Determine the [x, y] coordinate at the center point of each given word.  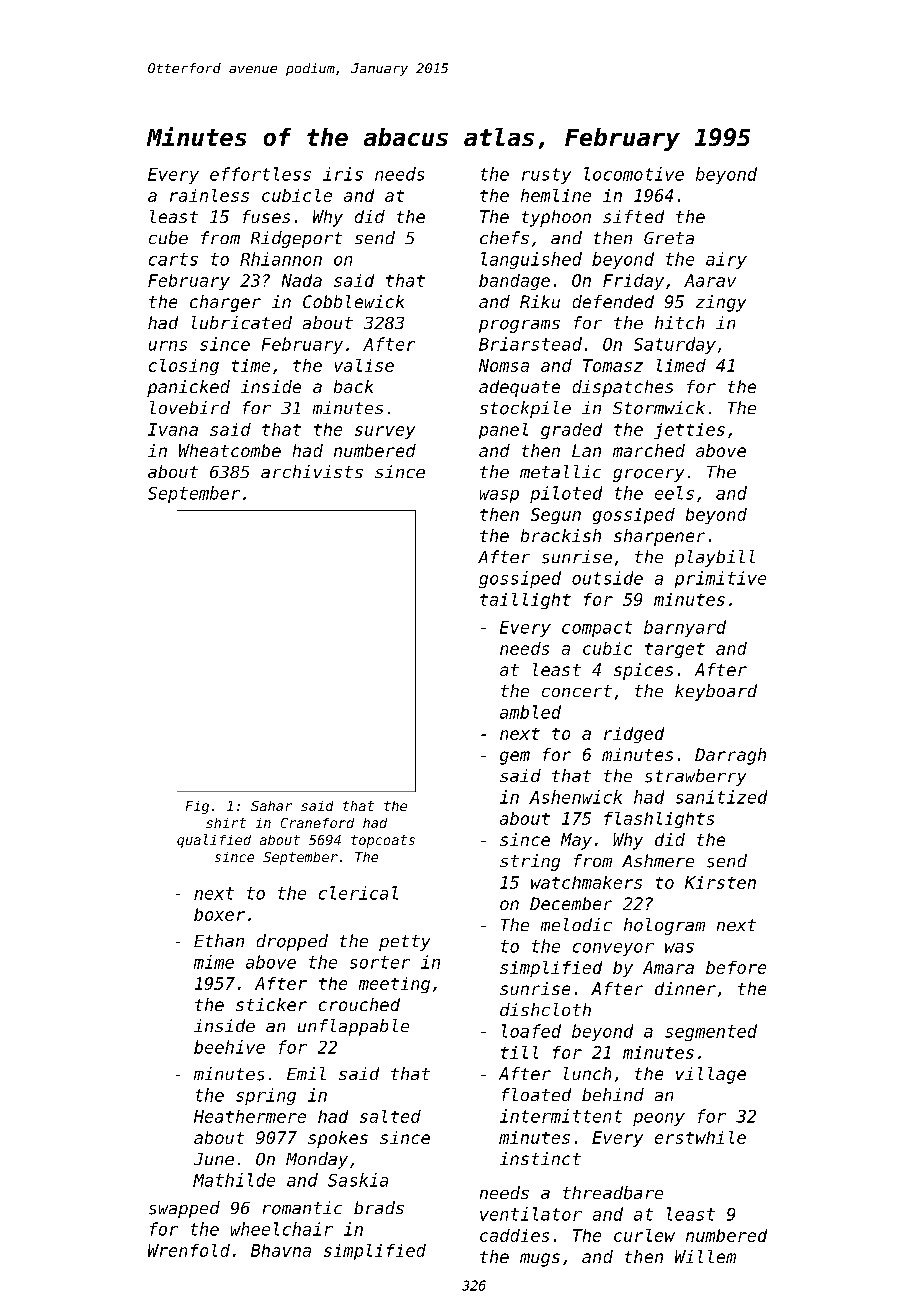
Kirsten [720, 882]
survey [385, 432]
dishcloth [545, 1009]
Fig [197, 807]
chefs [504, 237]
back [353, 386]
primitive [720, 579]
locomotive [634, 174]
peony [659, 1119]
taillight [525, 601]
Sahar [271, 806]
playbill [715, 558]
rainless [209, 195]
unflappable [353, 1027]
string [530, 862]
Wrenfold [189, 1250]
